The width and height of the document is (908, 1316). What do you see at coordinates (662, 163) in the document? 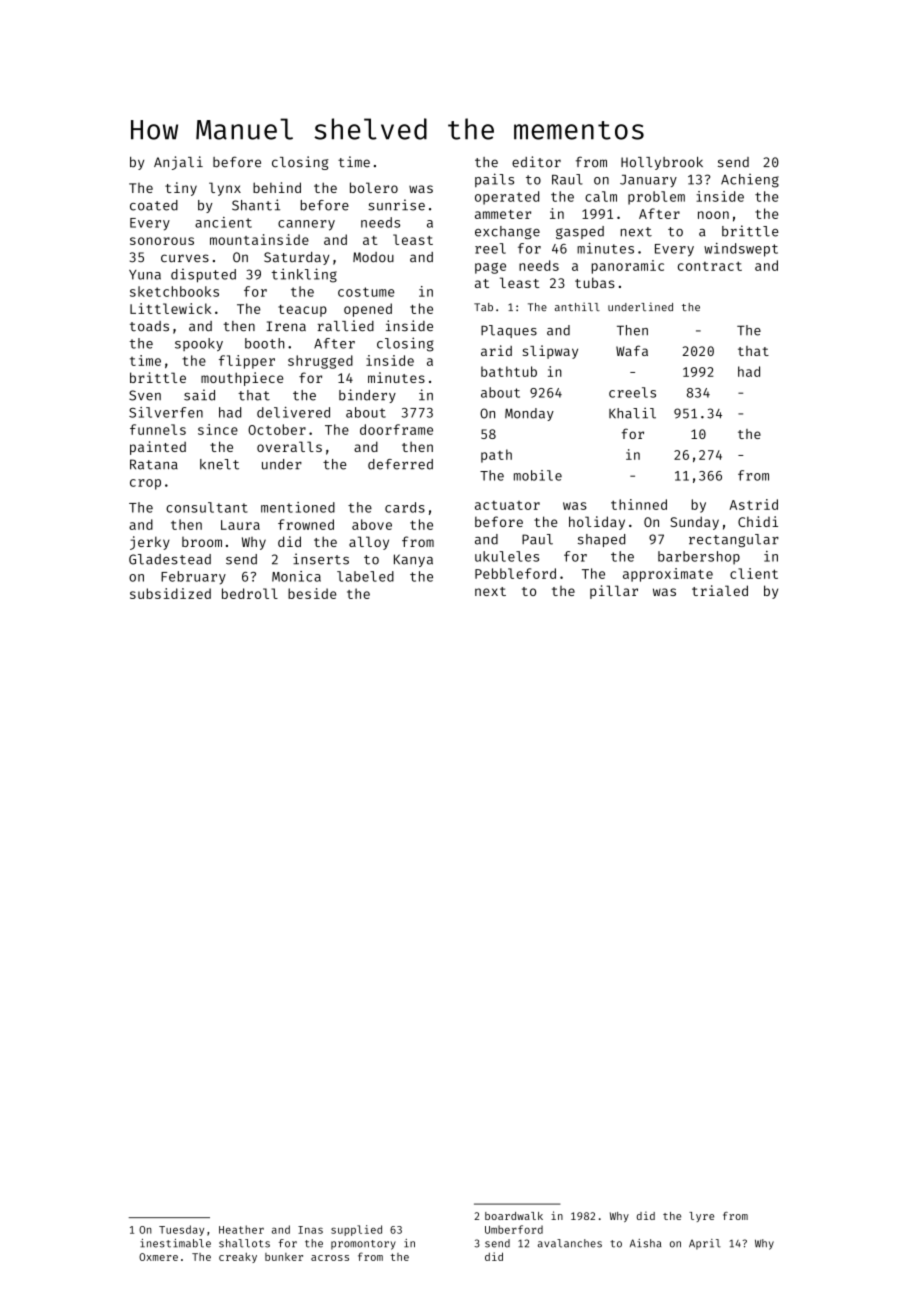
I see `Hollybrook` at bounding box center [662, 163].
